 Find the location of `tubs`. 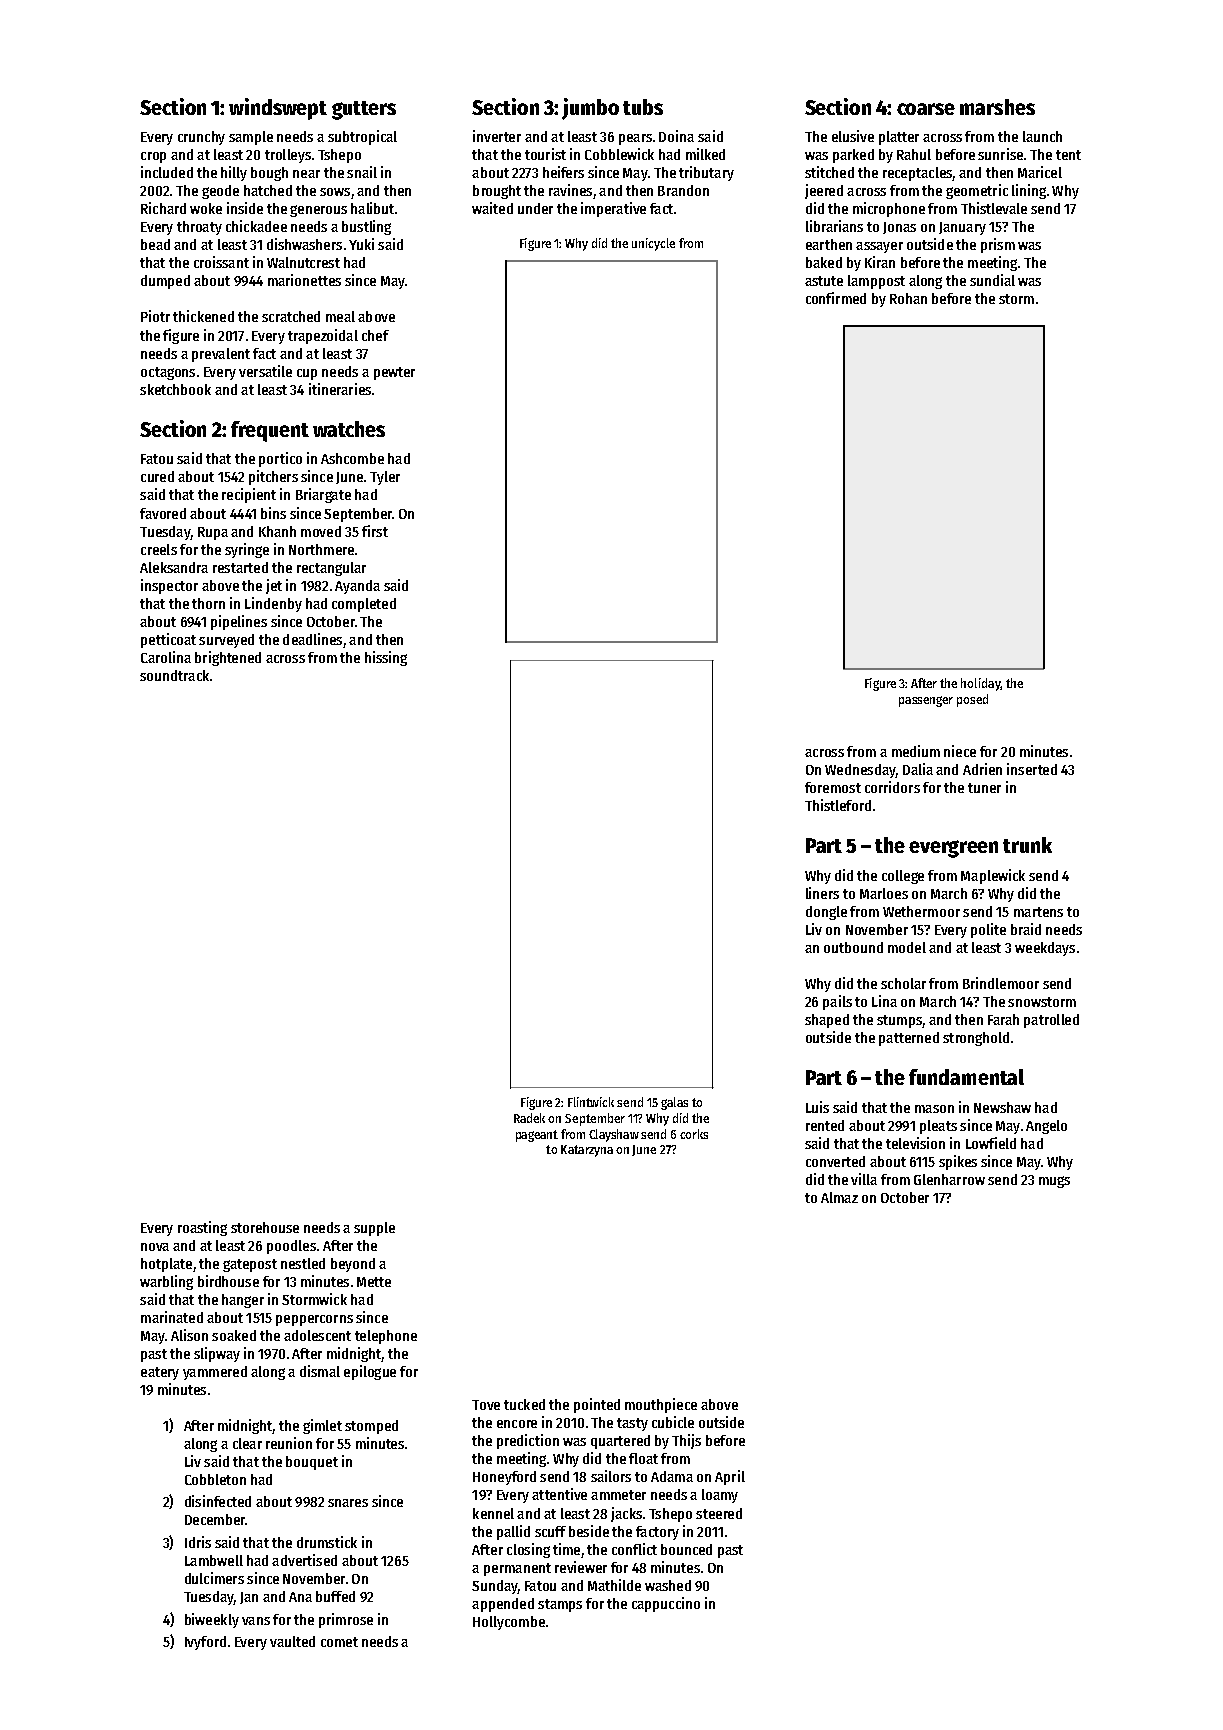

tubs is located at coordinates (643, 107).
